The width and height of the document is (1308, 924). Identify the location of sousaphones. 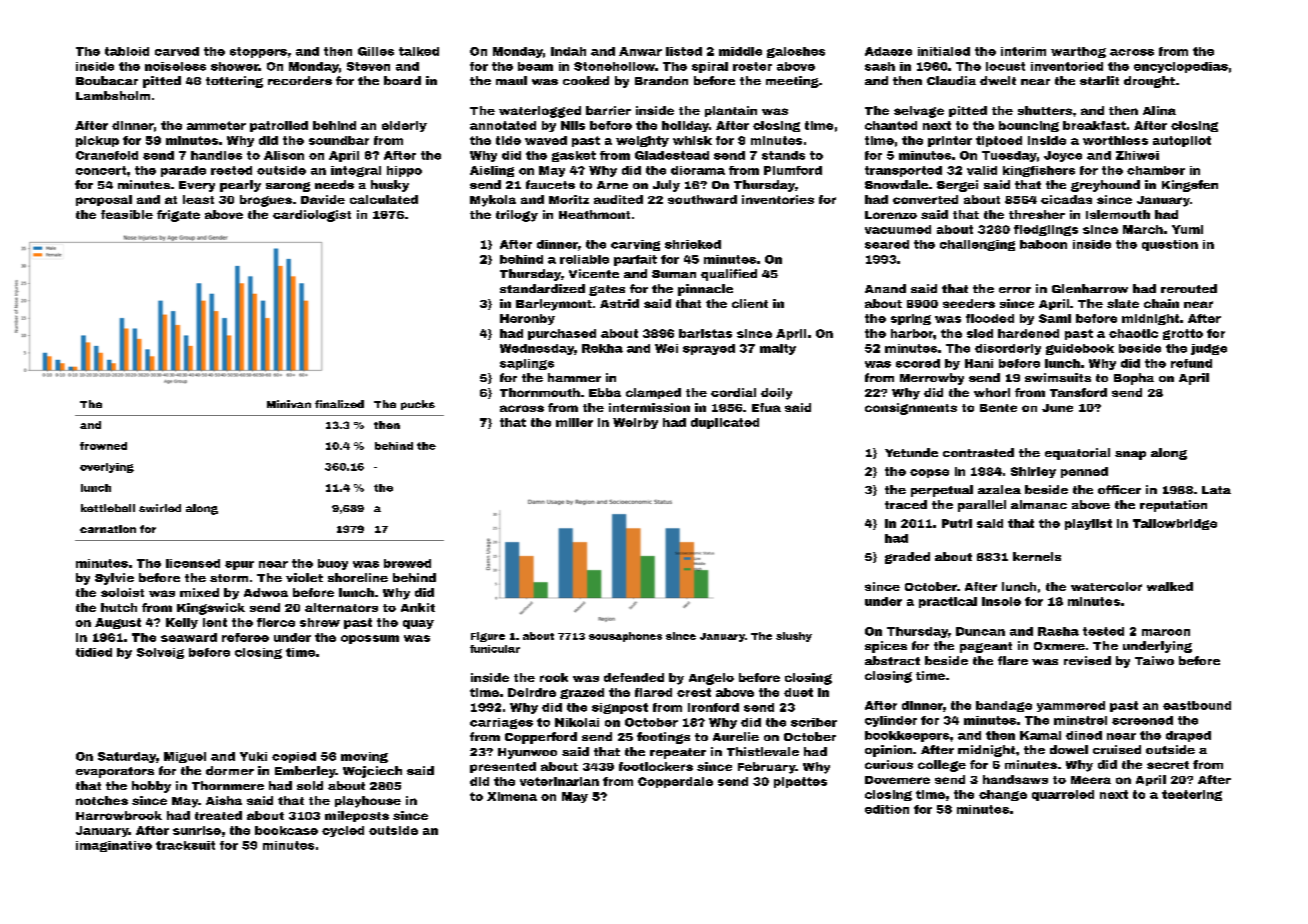
(625, 637).
